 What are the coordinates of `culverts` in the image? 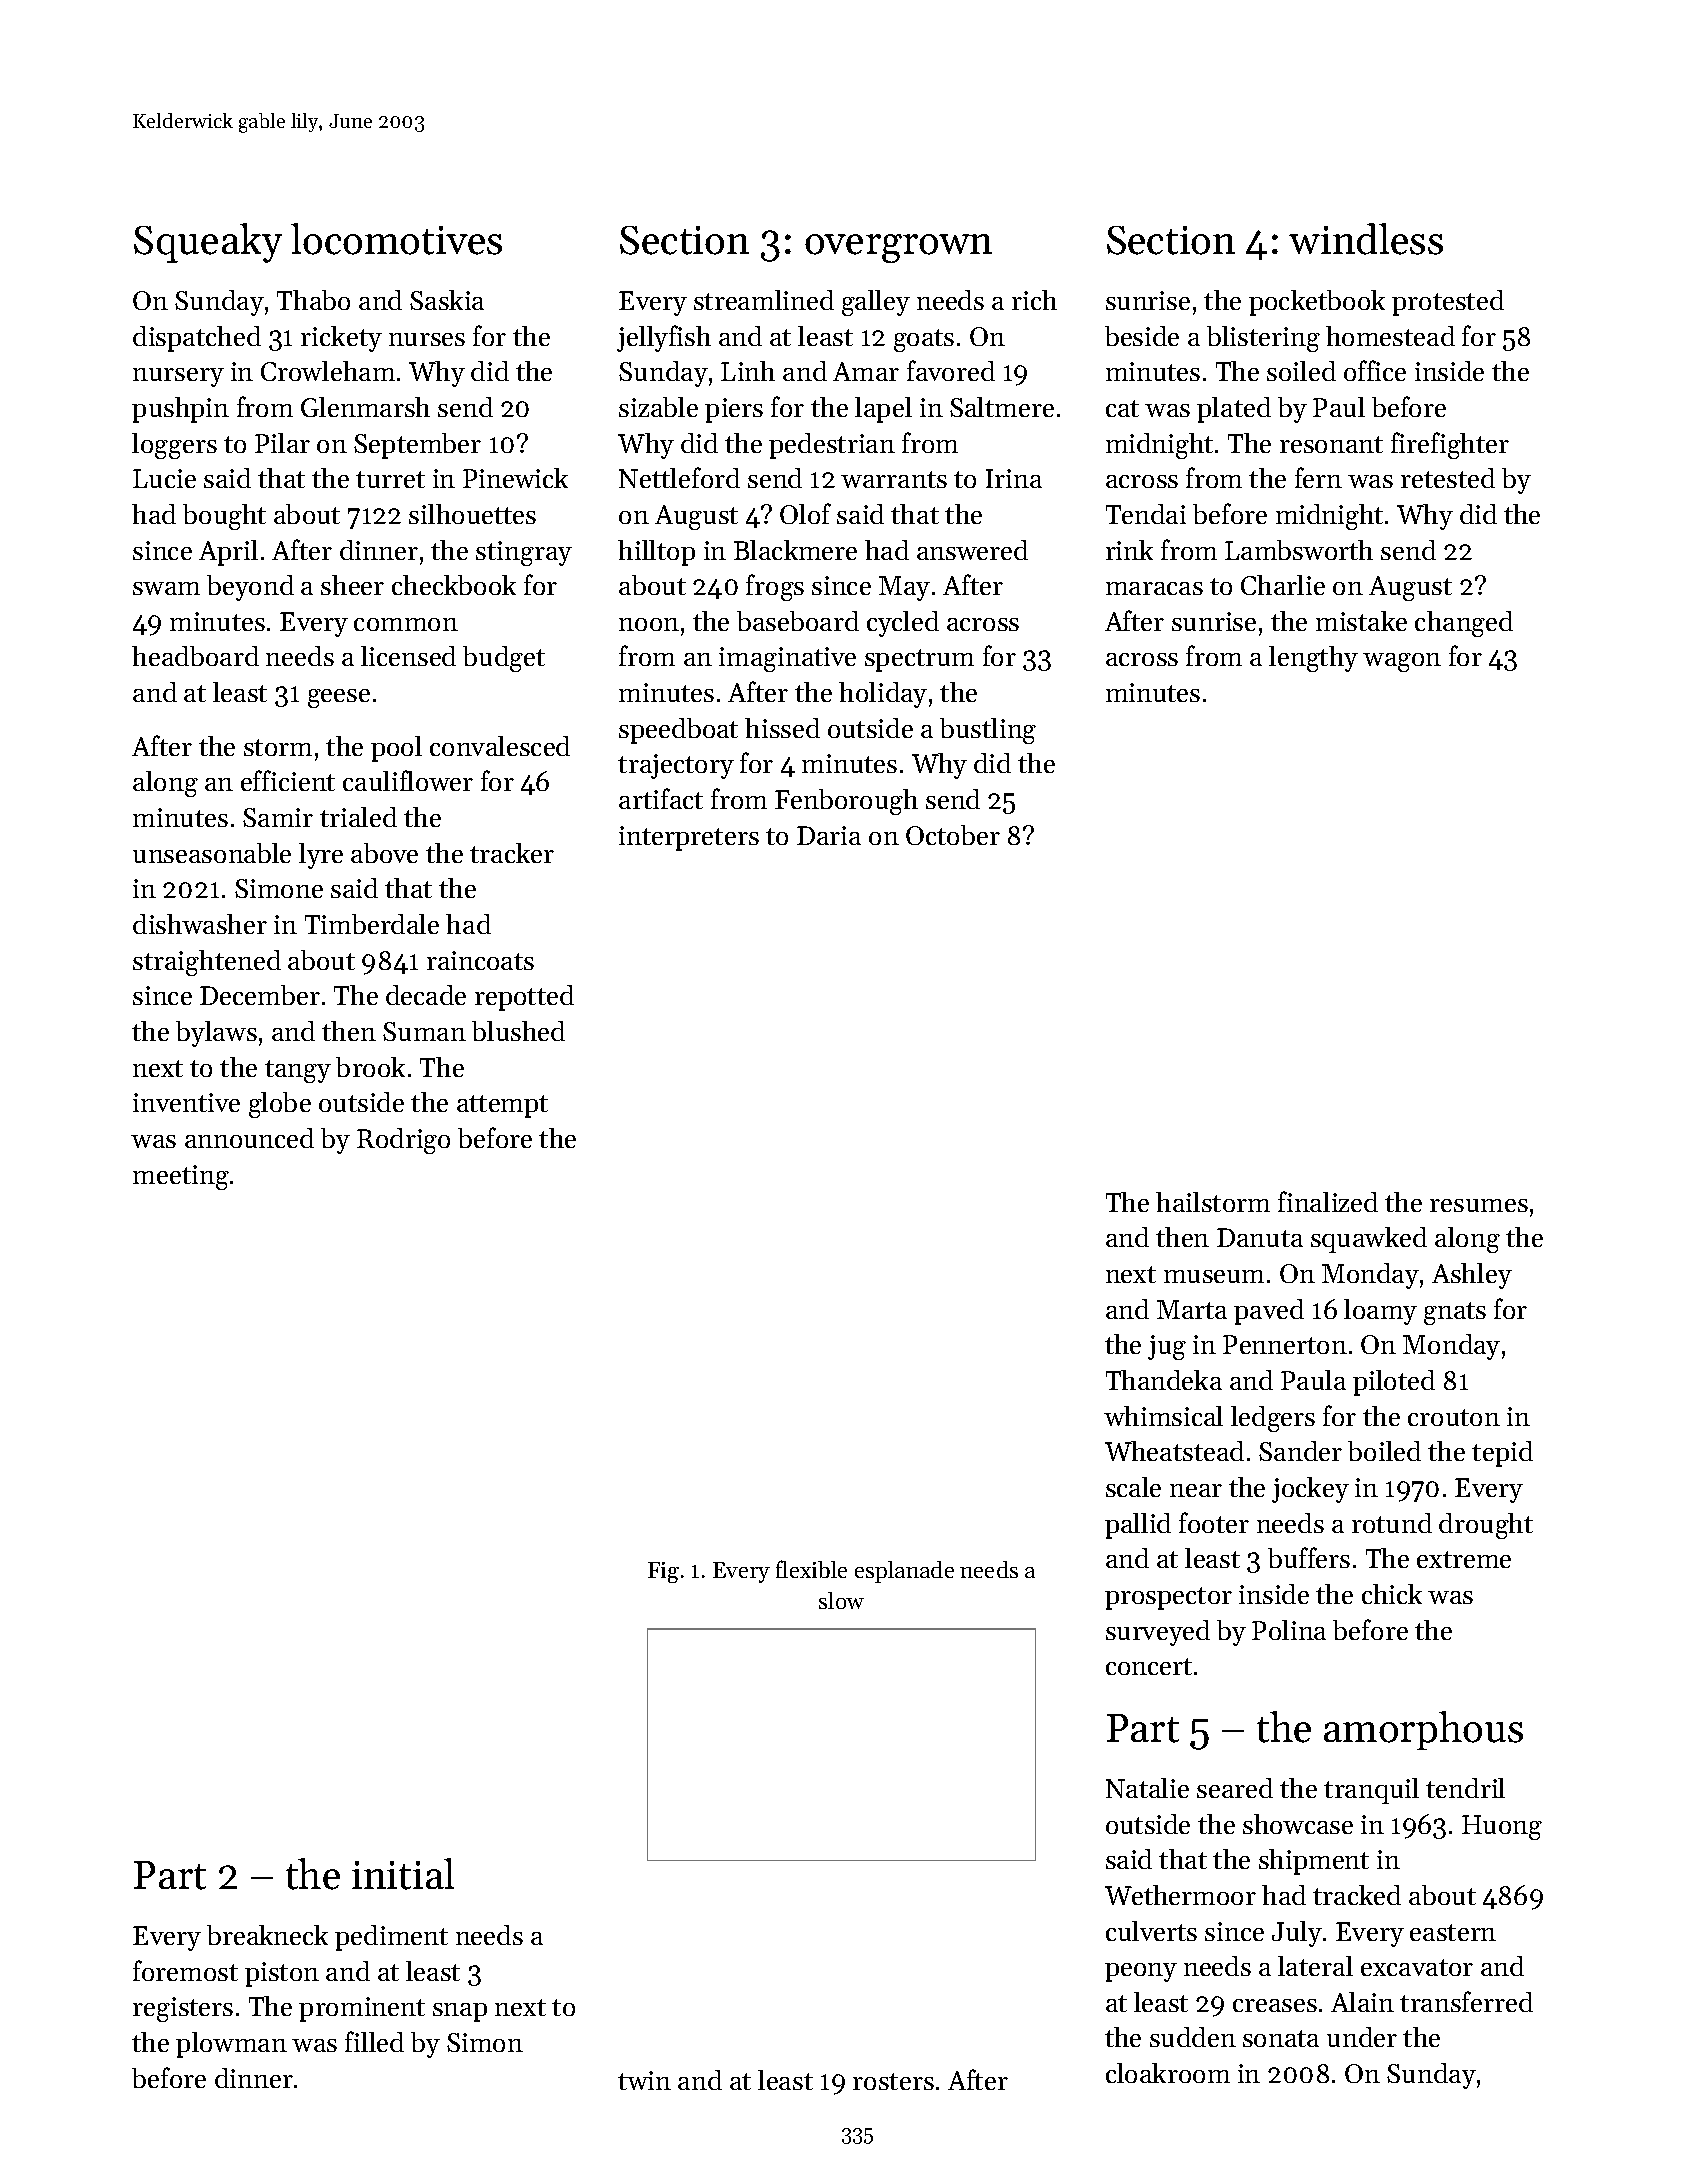 It's located at (1151, 1931).
